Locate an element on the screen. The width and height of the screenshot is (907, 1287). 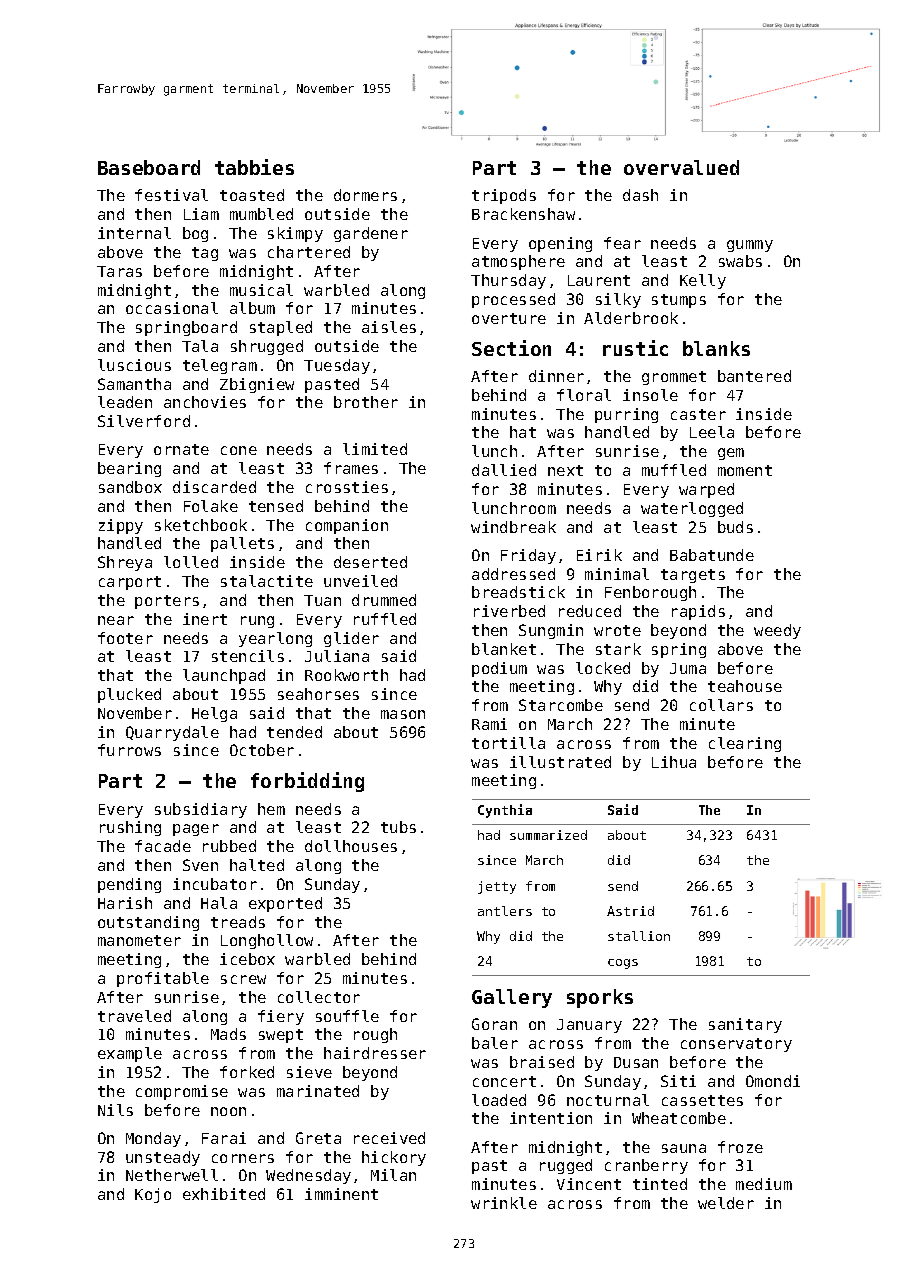
occasional is located at coordinates (172, 308).
